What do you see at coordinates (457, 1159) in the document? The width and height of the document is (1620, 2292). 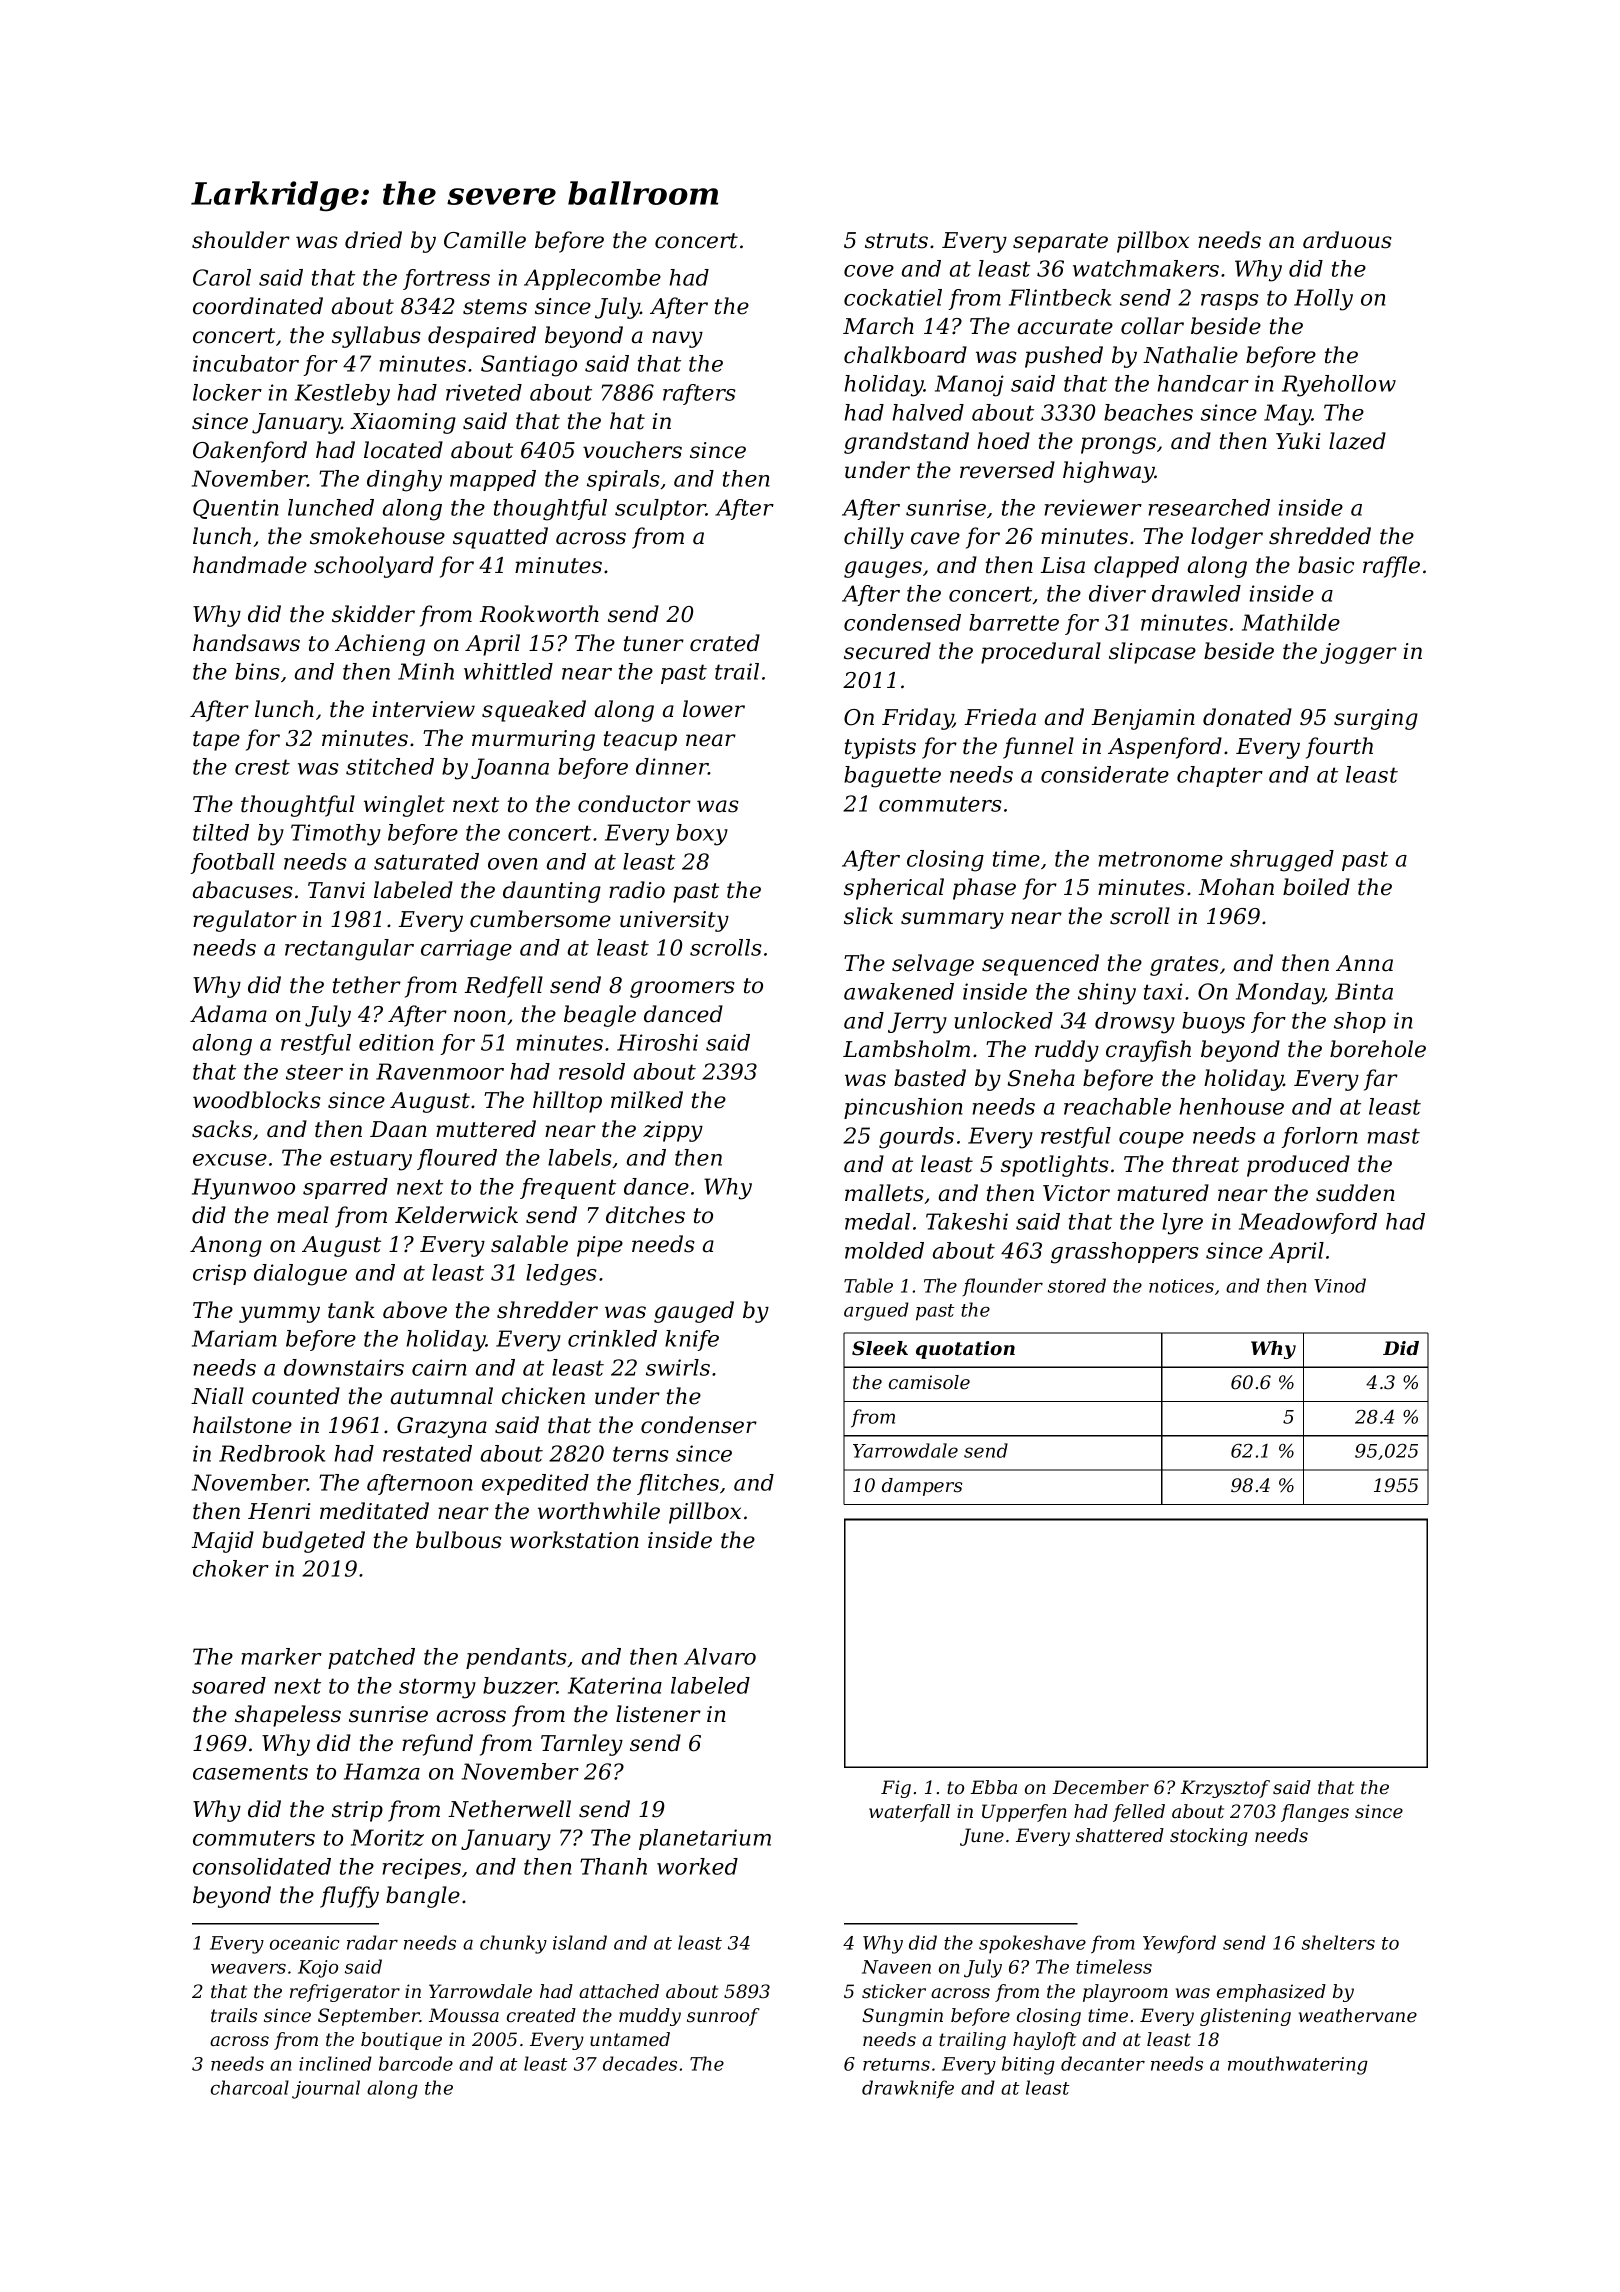 I see `floured` at bounding box center [457, 1159].
